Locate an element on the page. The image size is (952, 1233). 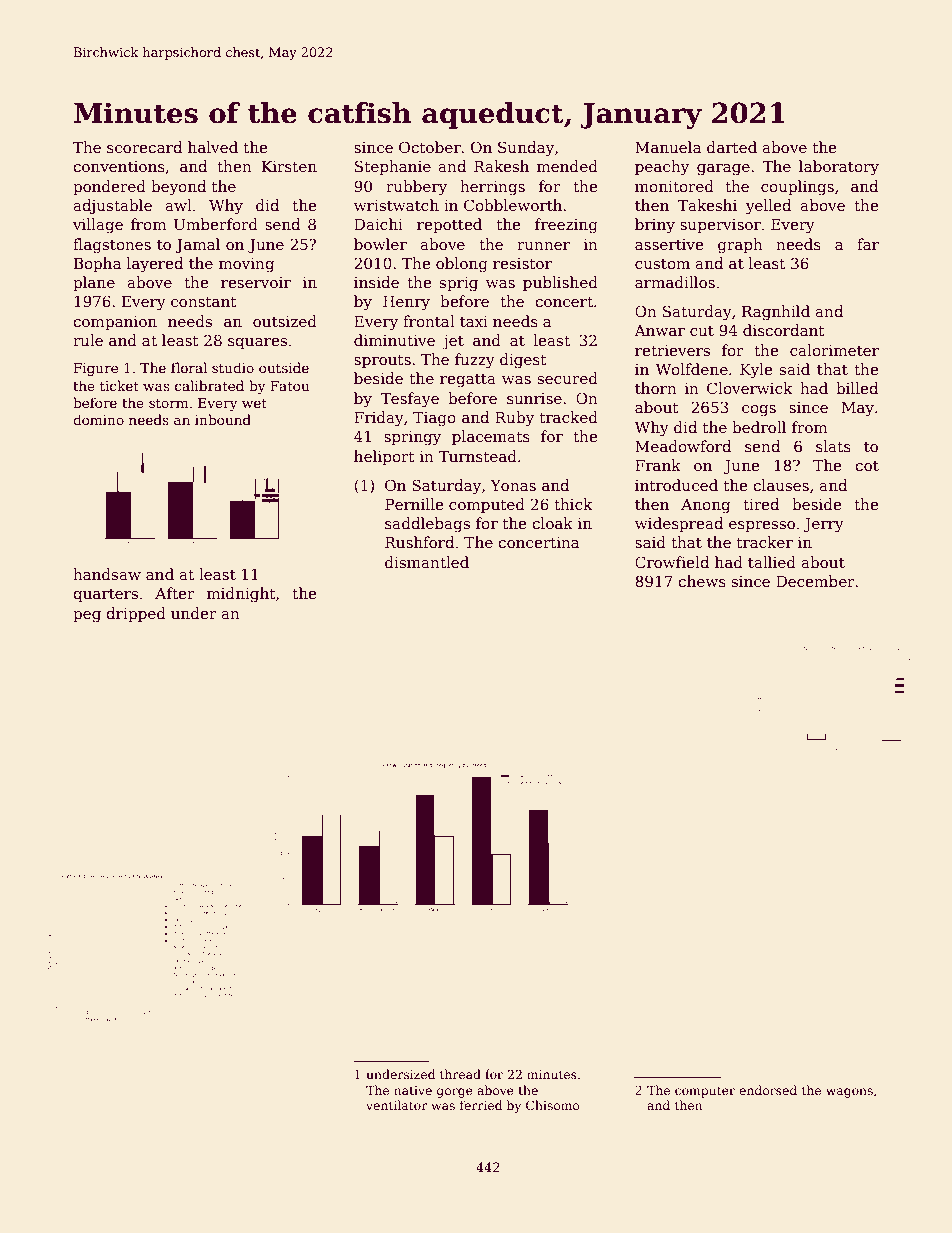
Manuela is located at coordinates (668, 147).
